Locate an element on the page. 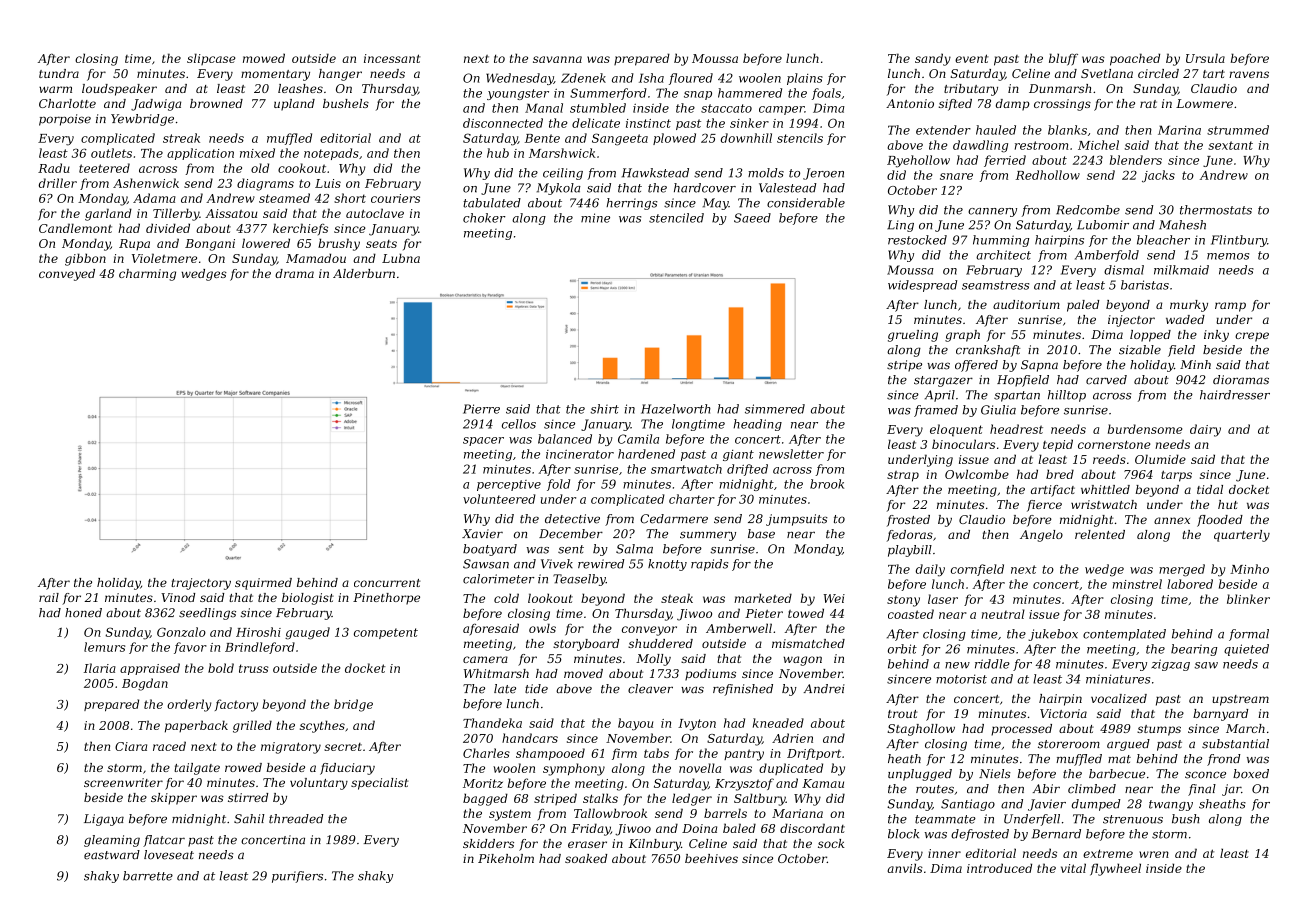  heading is located at coordinates (757, 425).
